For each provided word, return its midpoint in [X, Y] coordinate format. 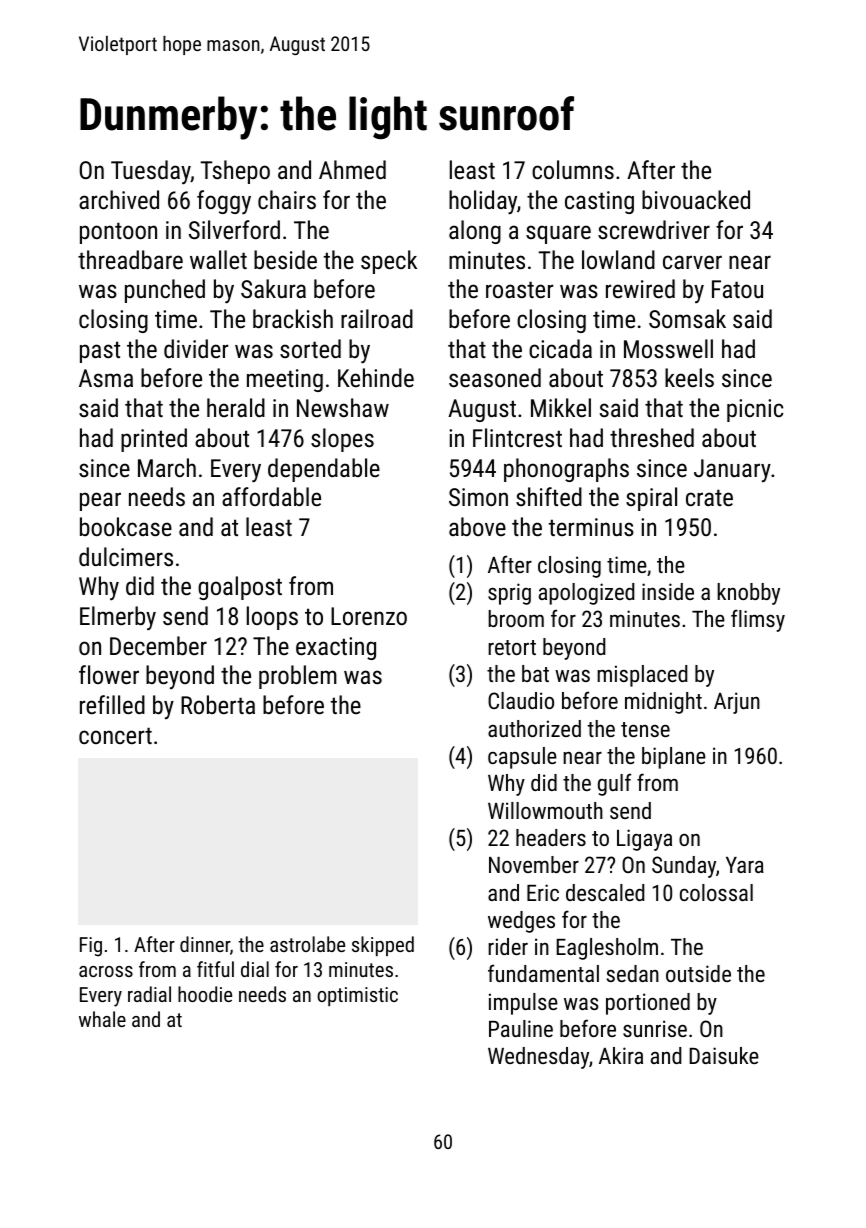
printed [154, 440]
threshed [652, 437]
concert [115, 735]
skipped [383, 946]
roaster [520, 289]
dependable [324, 470]
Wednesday [538, 1058]
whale [102, 1019]
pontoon [118, 233]
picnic [755, 410]
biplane [674, 758]
